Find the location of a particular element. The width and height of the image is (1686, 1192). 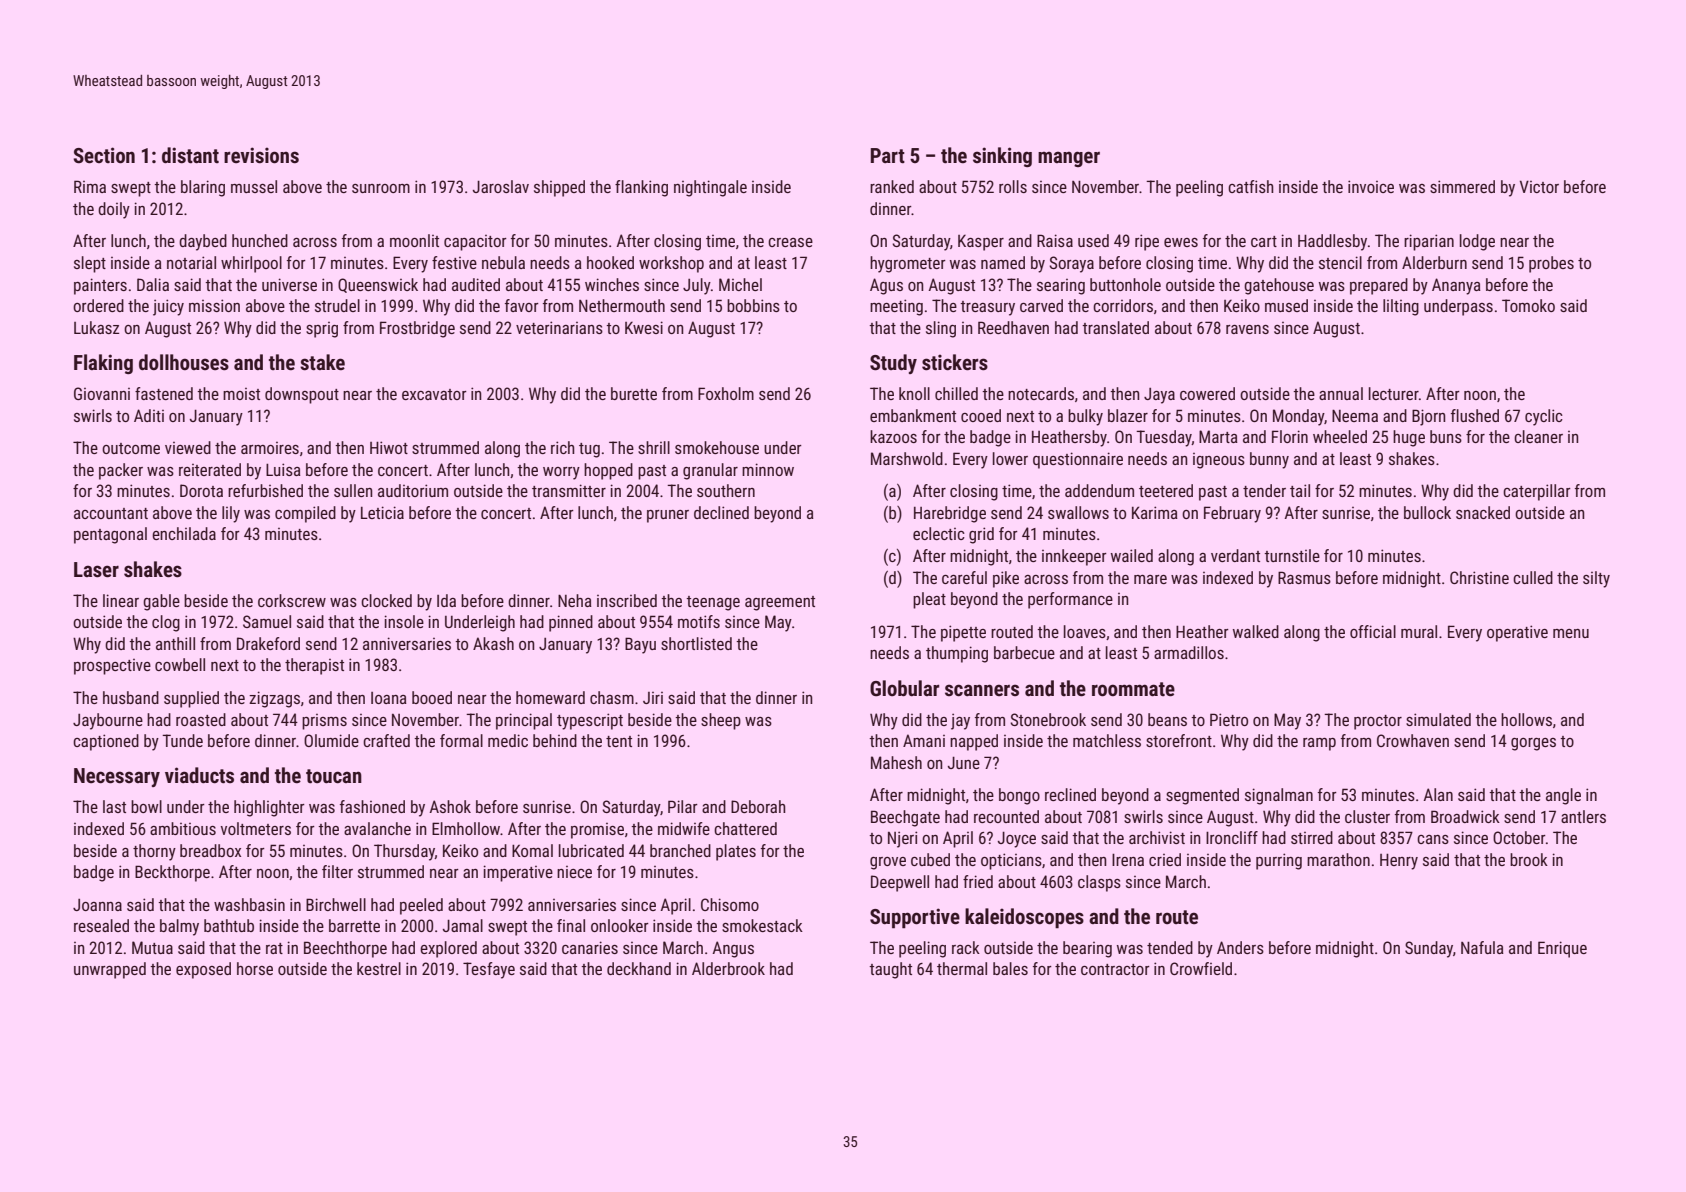

shortlisted is located at coordinates (696, 643).
